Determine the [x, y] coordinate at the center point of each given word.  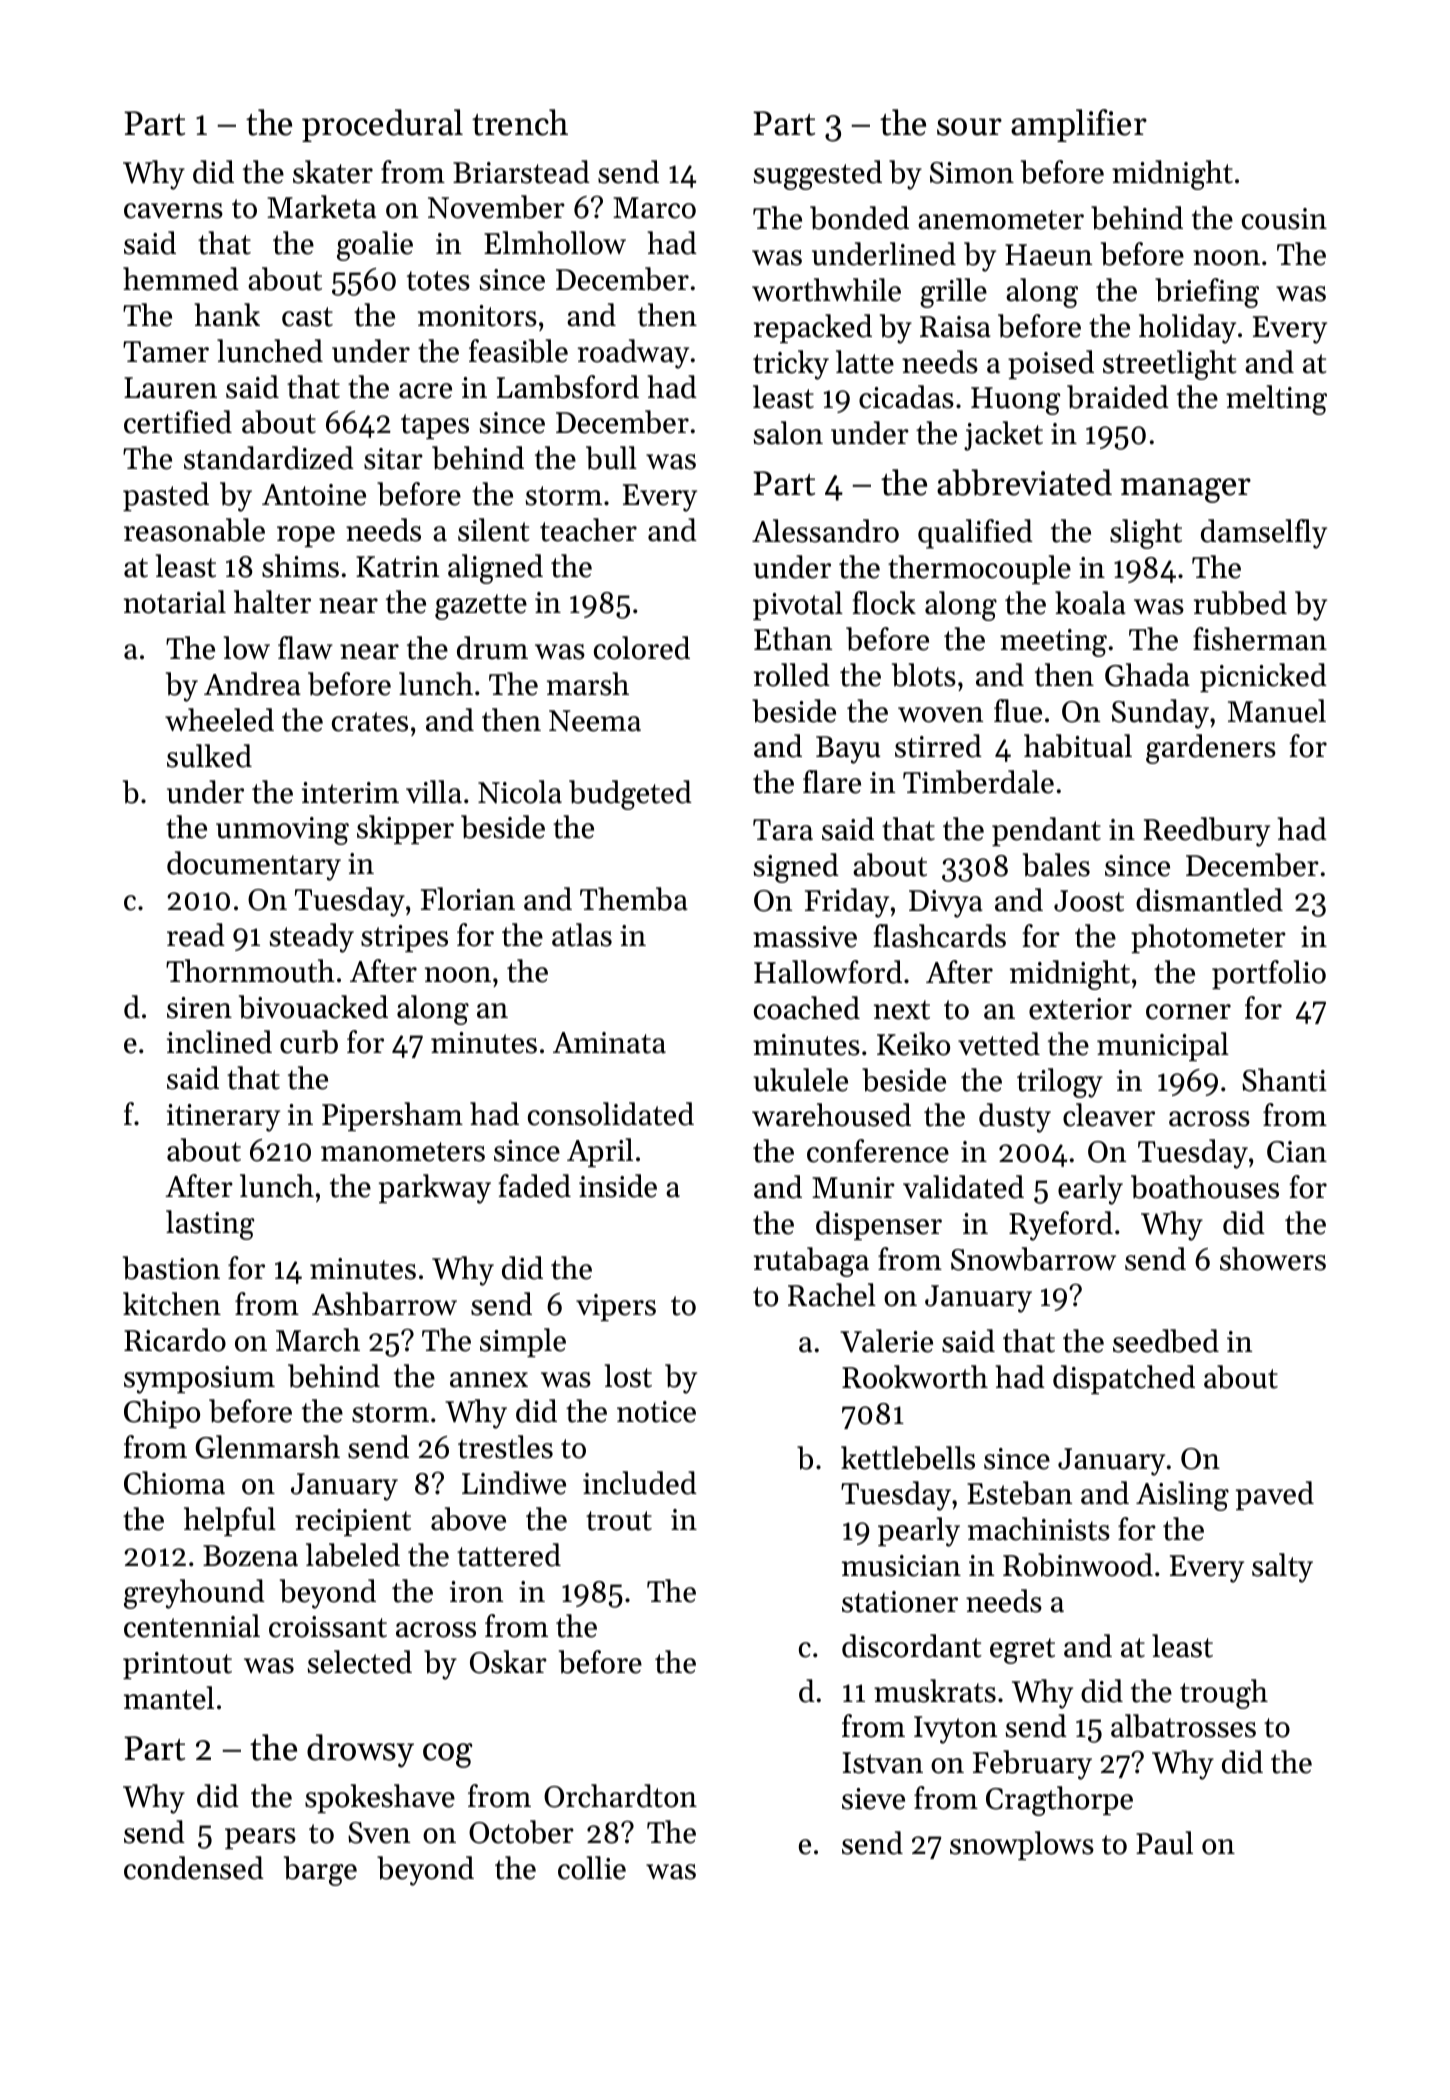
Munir [853, 1188]
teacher [588, 530]
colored [642, 648]
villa [434, 792]
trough [1224, 1694]
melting [1276, 400]
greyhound [194, 1594]
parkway [435, 1189]
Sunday [1160, 714]
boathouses [1205, 1187]
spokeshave [380, 1798]
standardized [269, 458]
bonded [859, 218]
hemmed [181, 279]
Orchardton [620, 1796]
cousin [1284, 219]
